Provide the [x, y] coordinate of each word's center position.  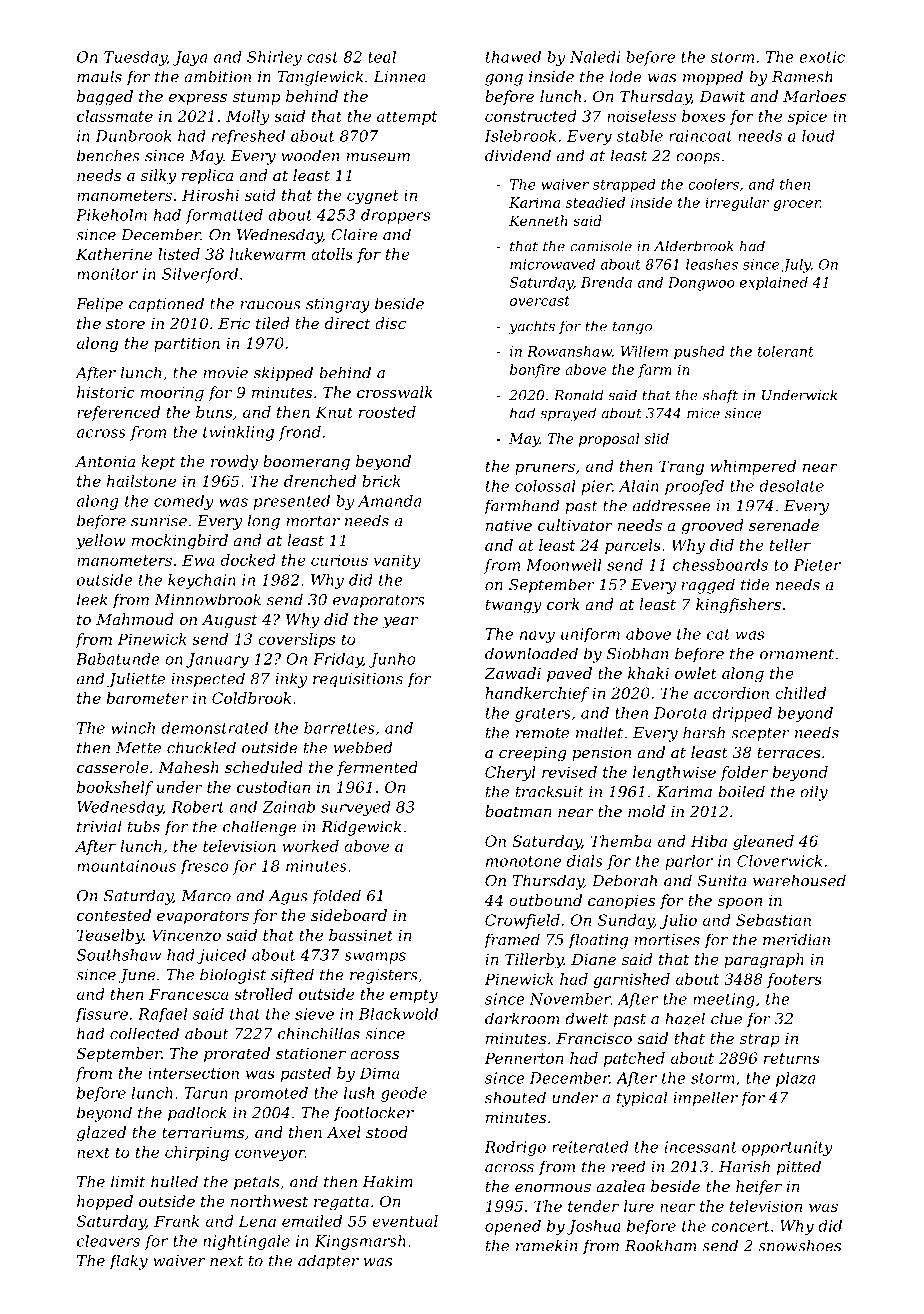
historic [106, 392]
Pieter [817, 565]
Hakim [388, 1181]
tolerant [786, 351]
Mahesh [188, 767]
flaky [128, 1262]
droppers [395, 216]
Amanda [389, 501]
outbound [545, 900]
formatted [224, 216]
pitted [799, 1168]
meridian [796, 939]
